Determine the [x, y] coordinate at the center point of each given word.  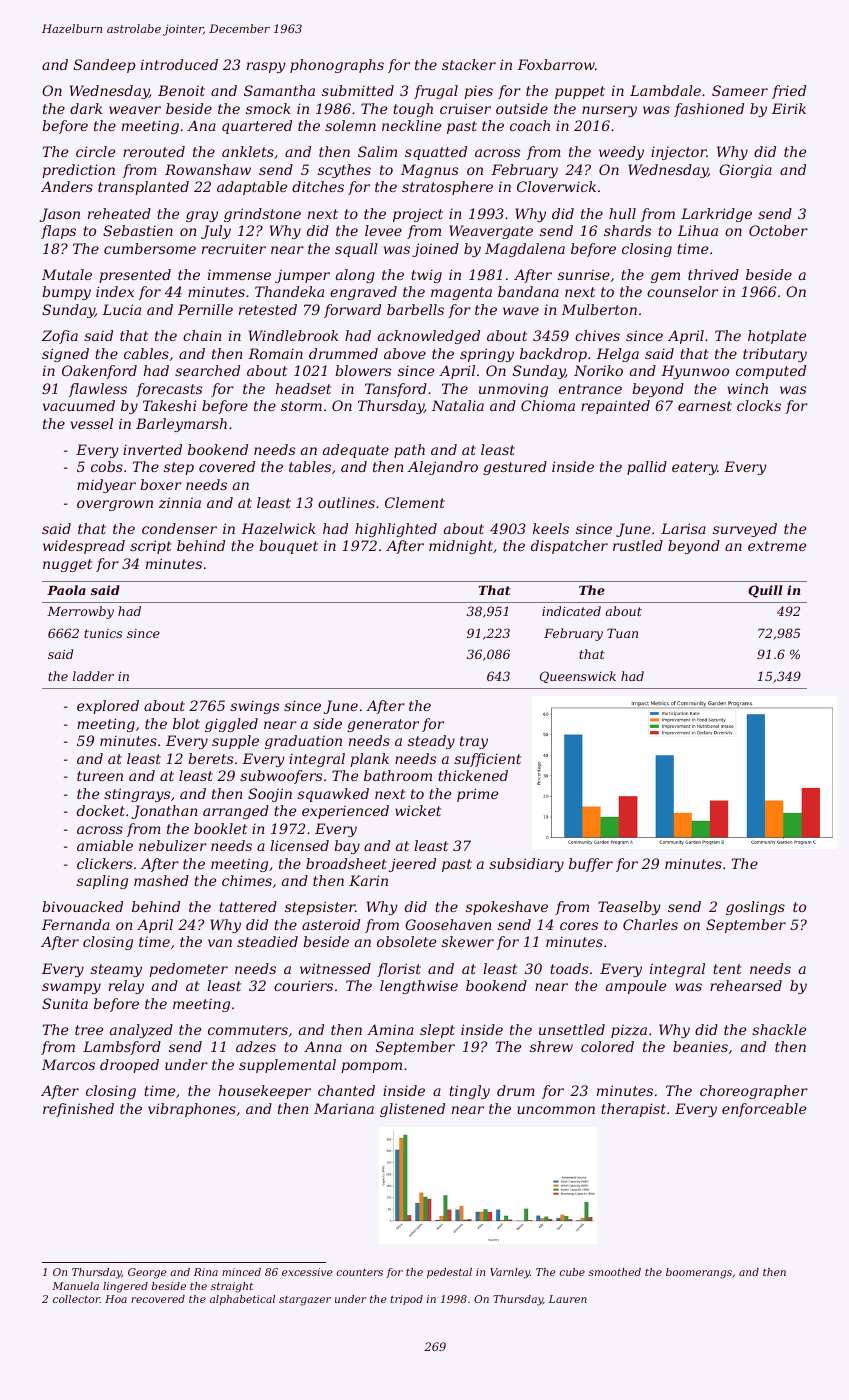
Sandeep [104, 66]
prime [477, 795]
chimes [247, 880]
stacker [469, 64]
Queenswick [578, 677]
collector [76, 1299]
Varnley [510, 1273]
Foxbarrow [556, 64]
